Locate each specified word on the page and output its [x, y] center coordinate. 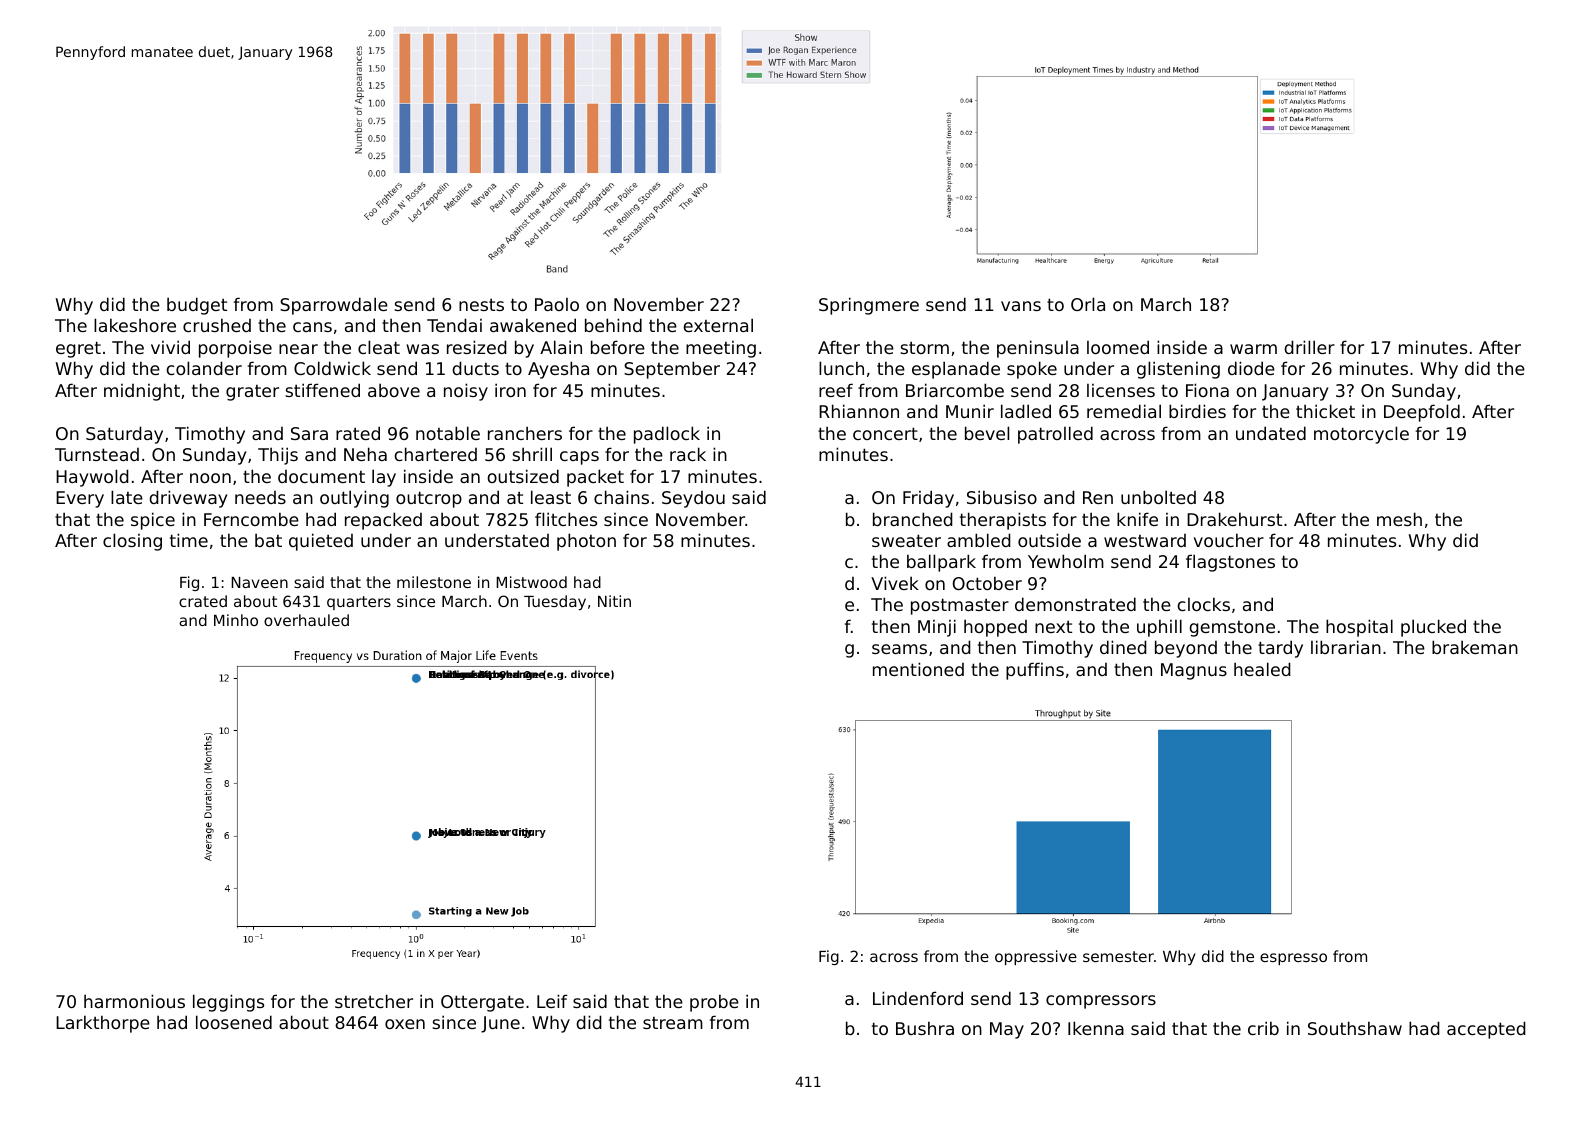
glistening [1178, 370]
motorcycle [1361, 435]
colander [204, 368]
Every [80, 499]
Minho [236, 620]
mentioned [918, 669]
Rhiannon [859, 411]
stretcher [374, 1001]
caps [579, 458]
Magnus [1194, 671]
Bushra [925, 1028]
